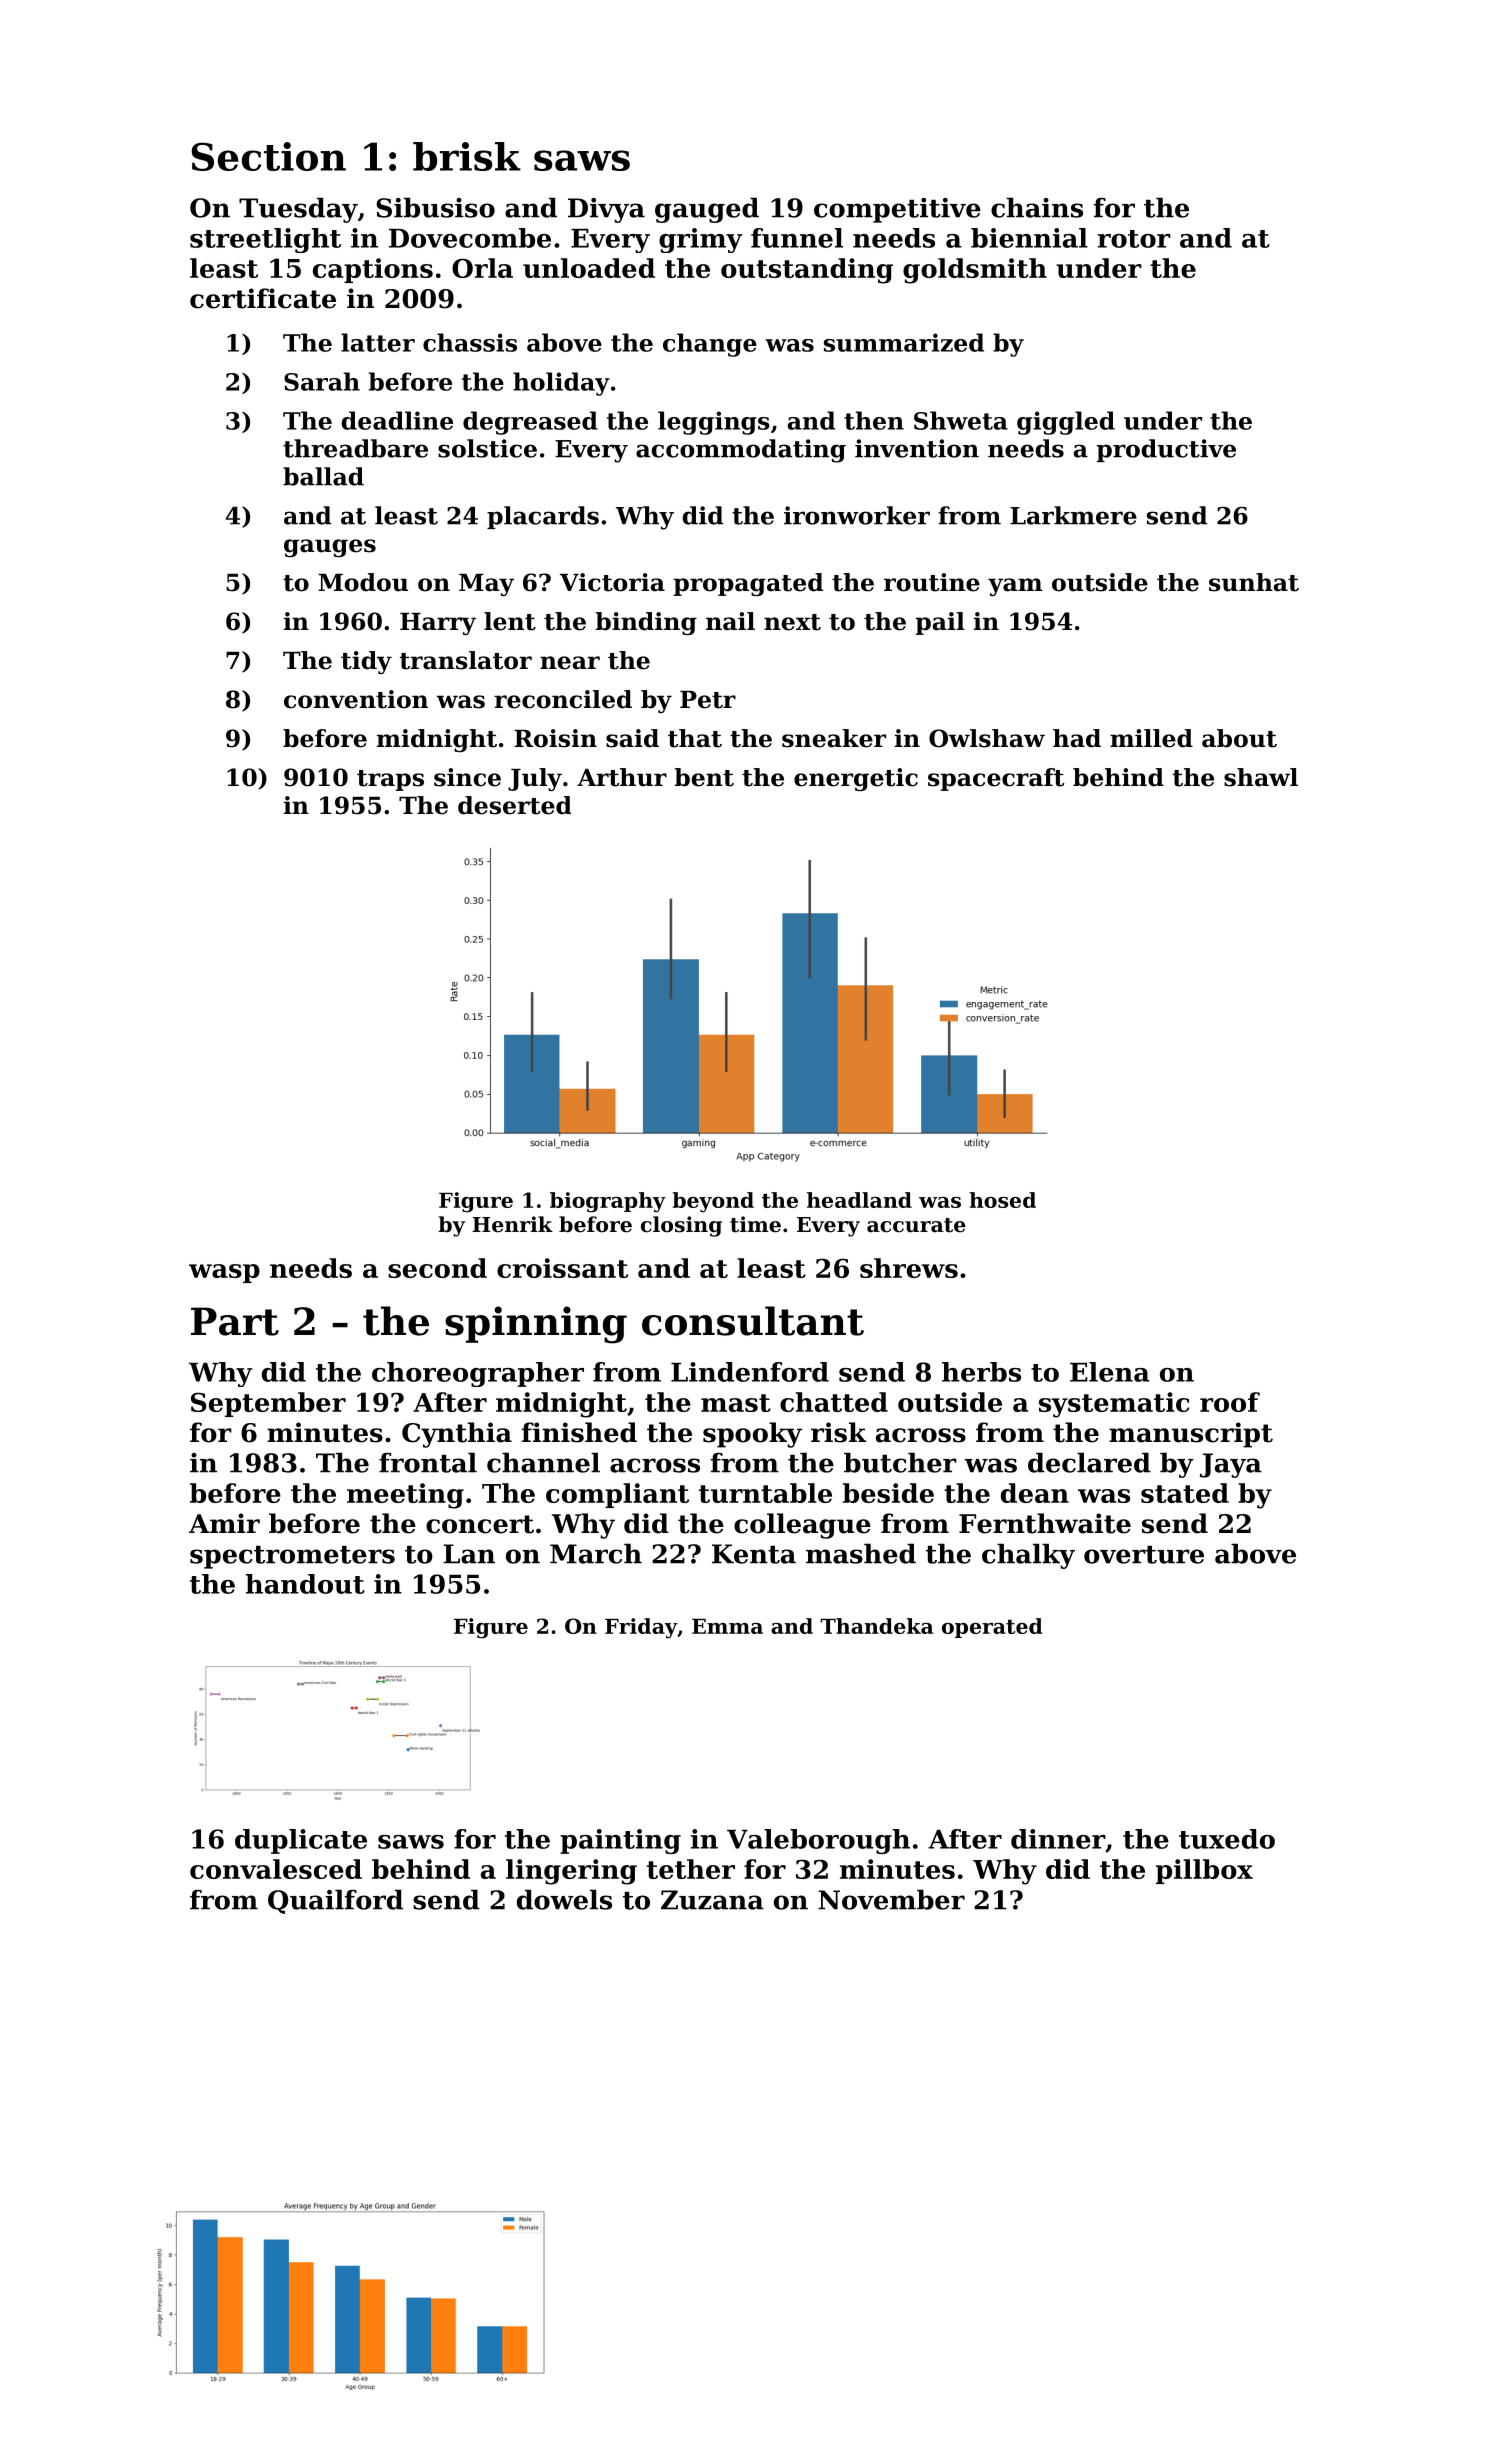  Describe the element at coordinates (1261, 777) in the screenshot. I see `shawl` at that location.
